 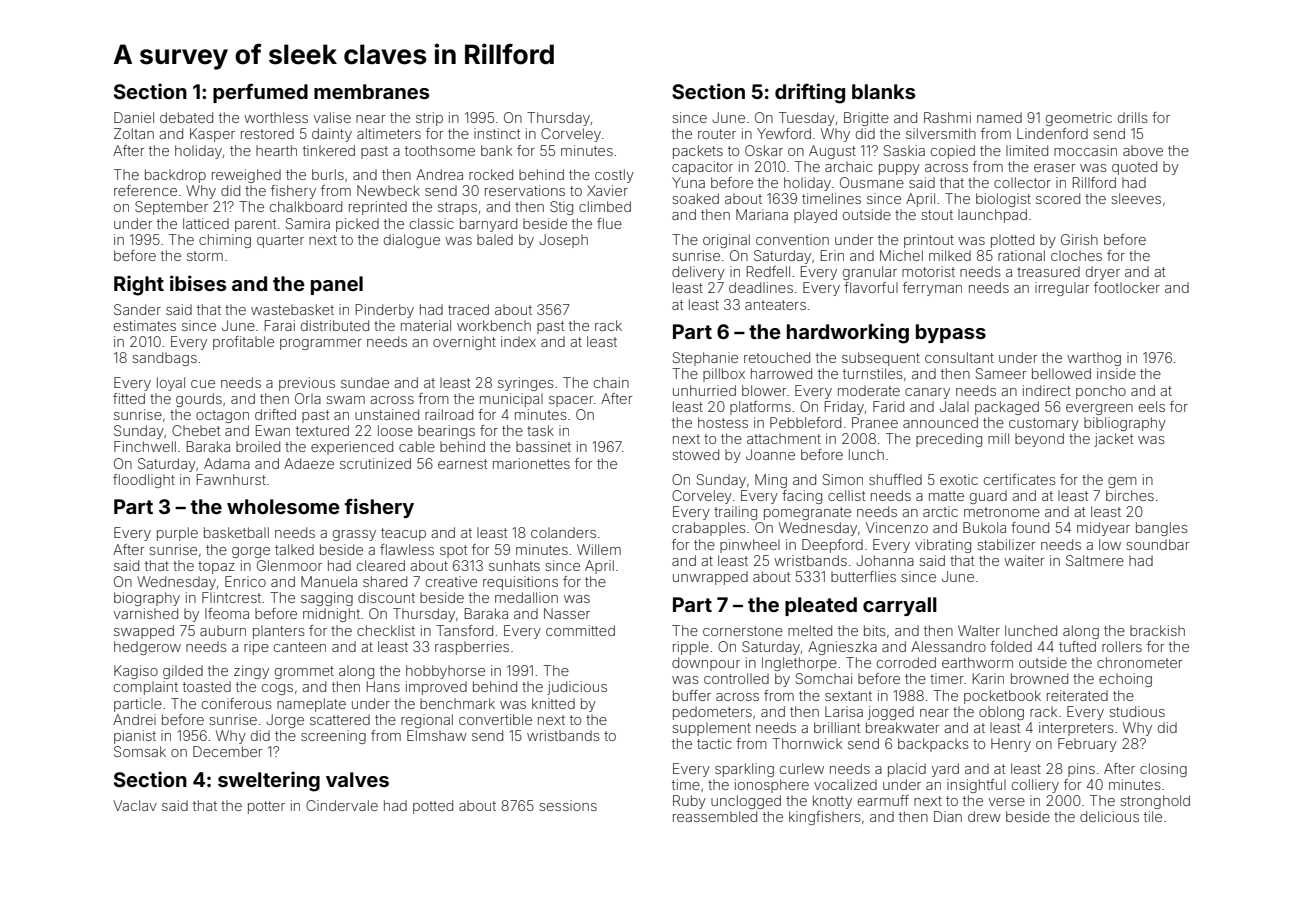 What do you see at coordinates (381, 565) in the document?
I see `cleared` at bounding box center [381, 565].
